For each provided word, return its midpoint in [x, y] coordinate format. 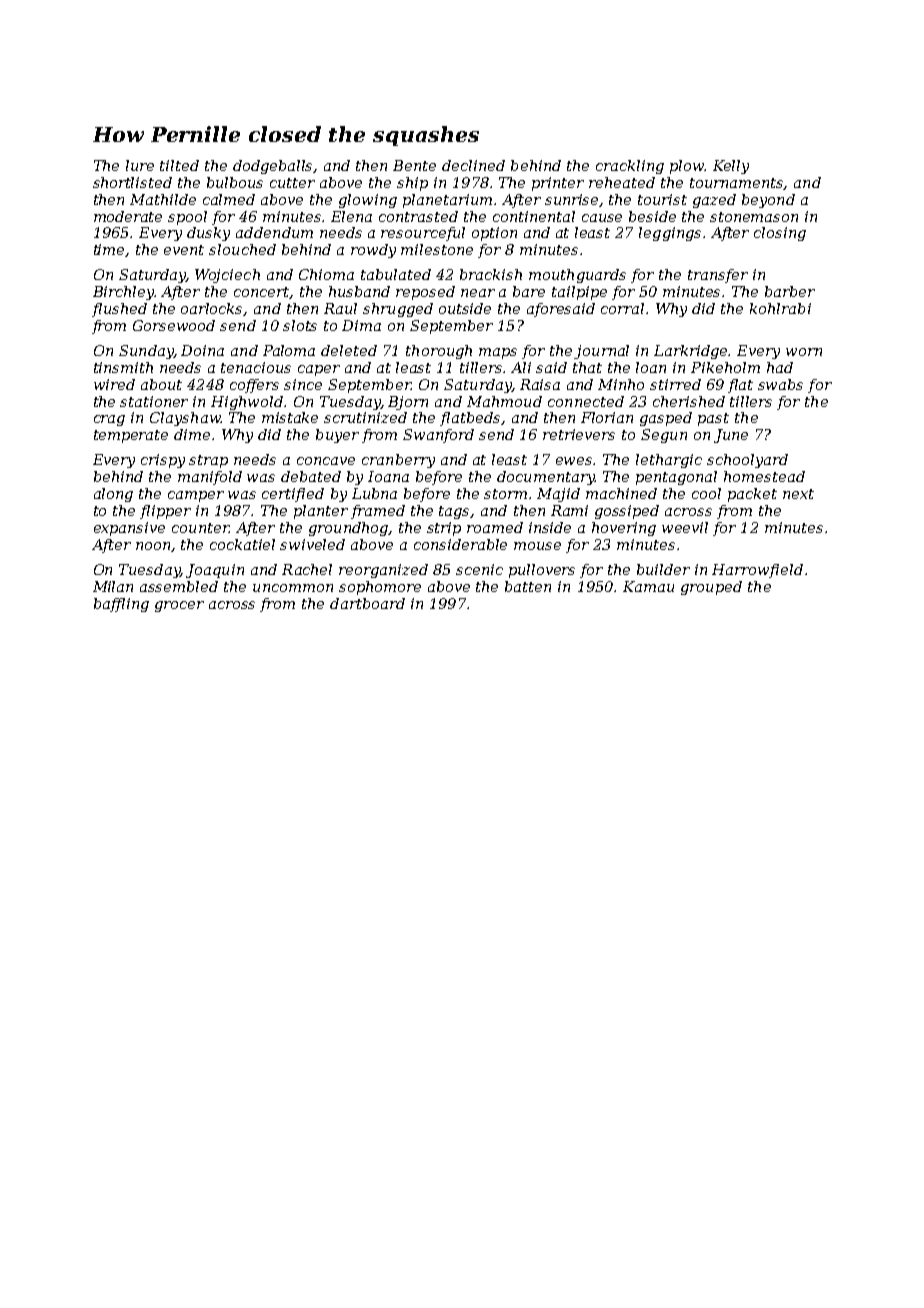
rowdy [373, 251]
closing [780, 234]
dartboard [367, 603]
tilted [179, 165]
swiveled [312, 544]
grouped [711, 588]
